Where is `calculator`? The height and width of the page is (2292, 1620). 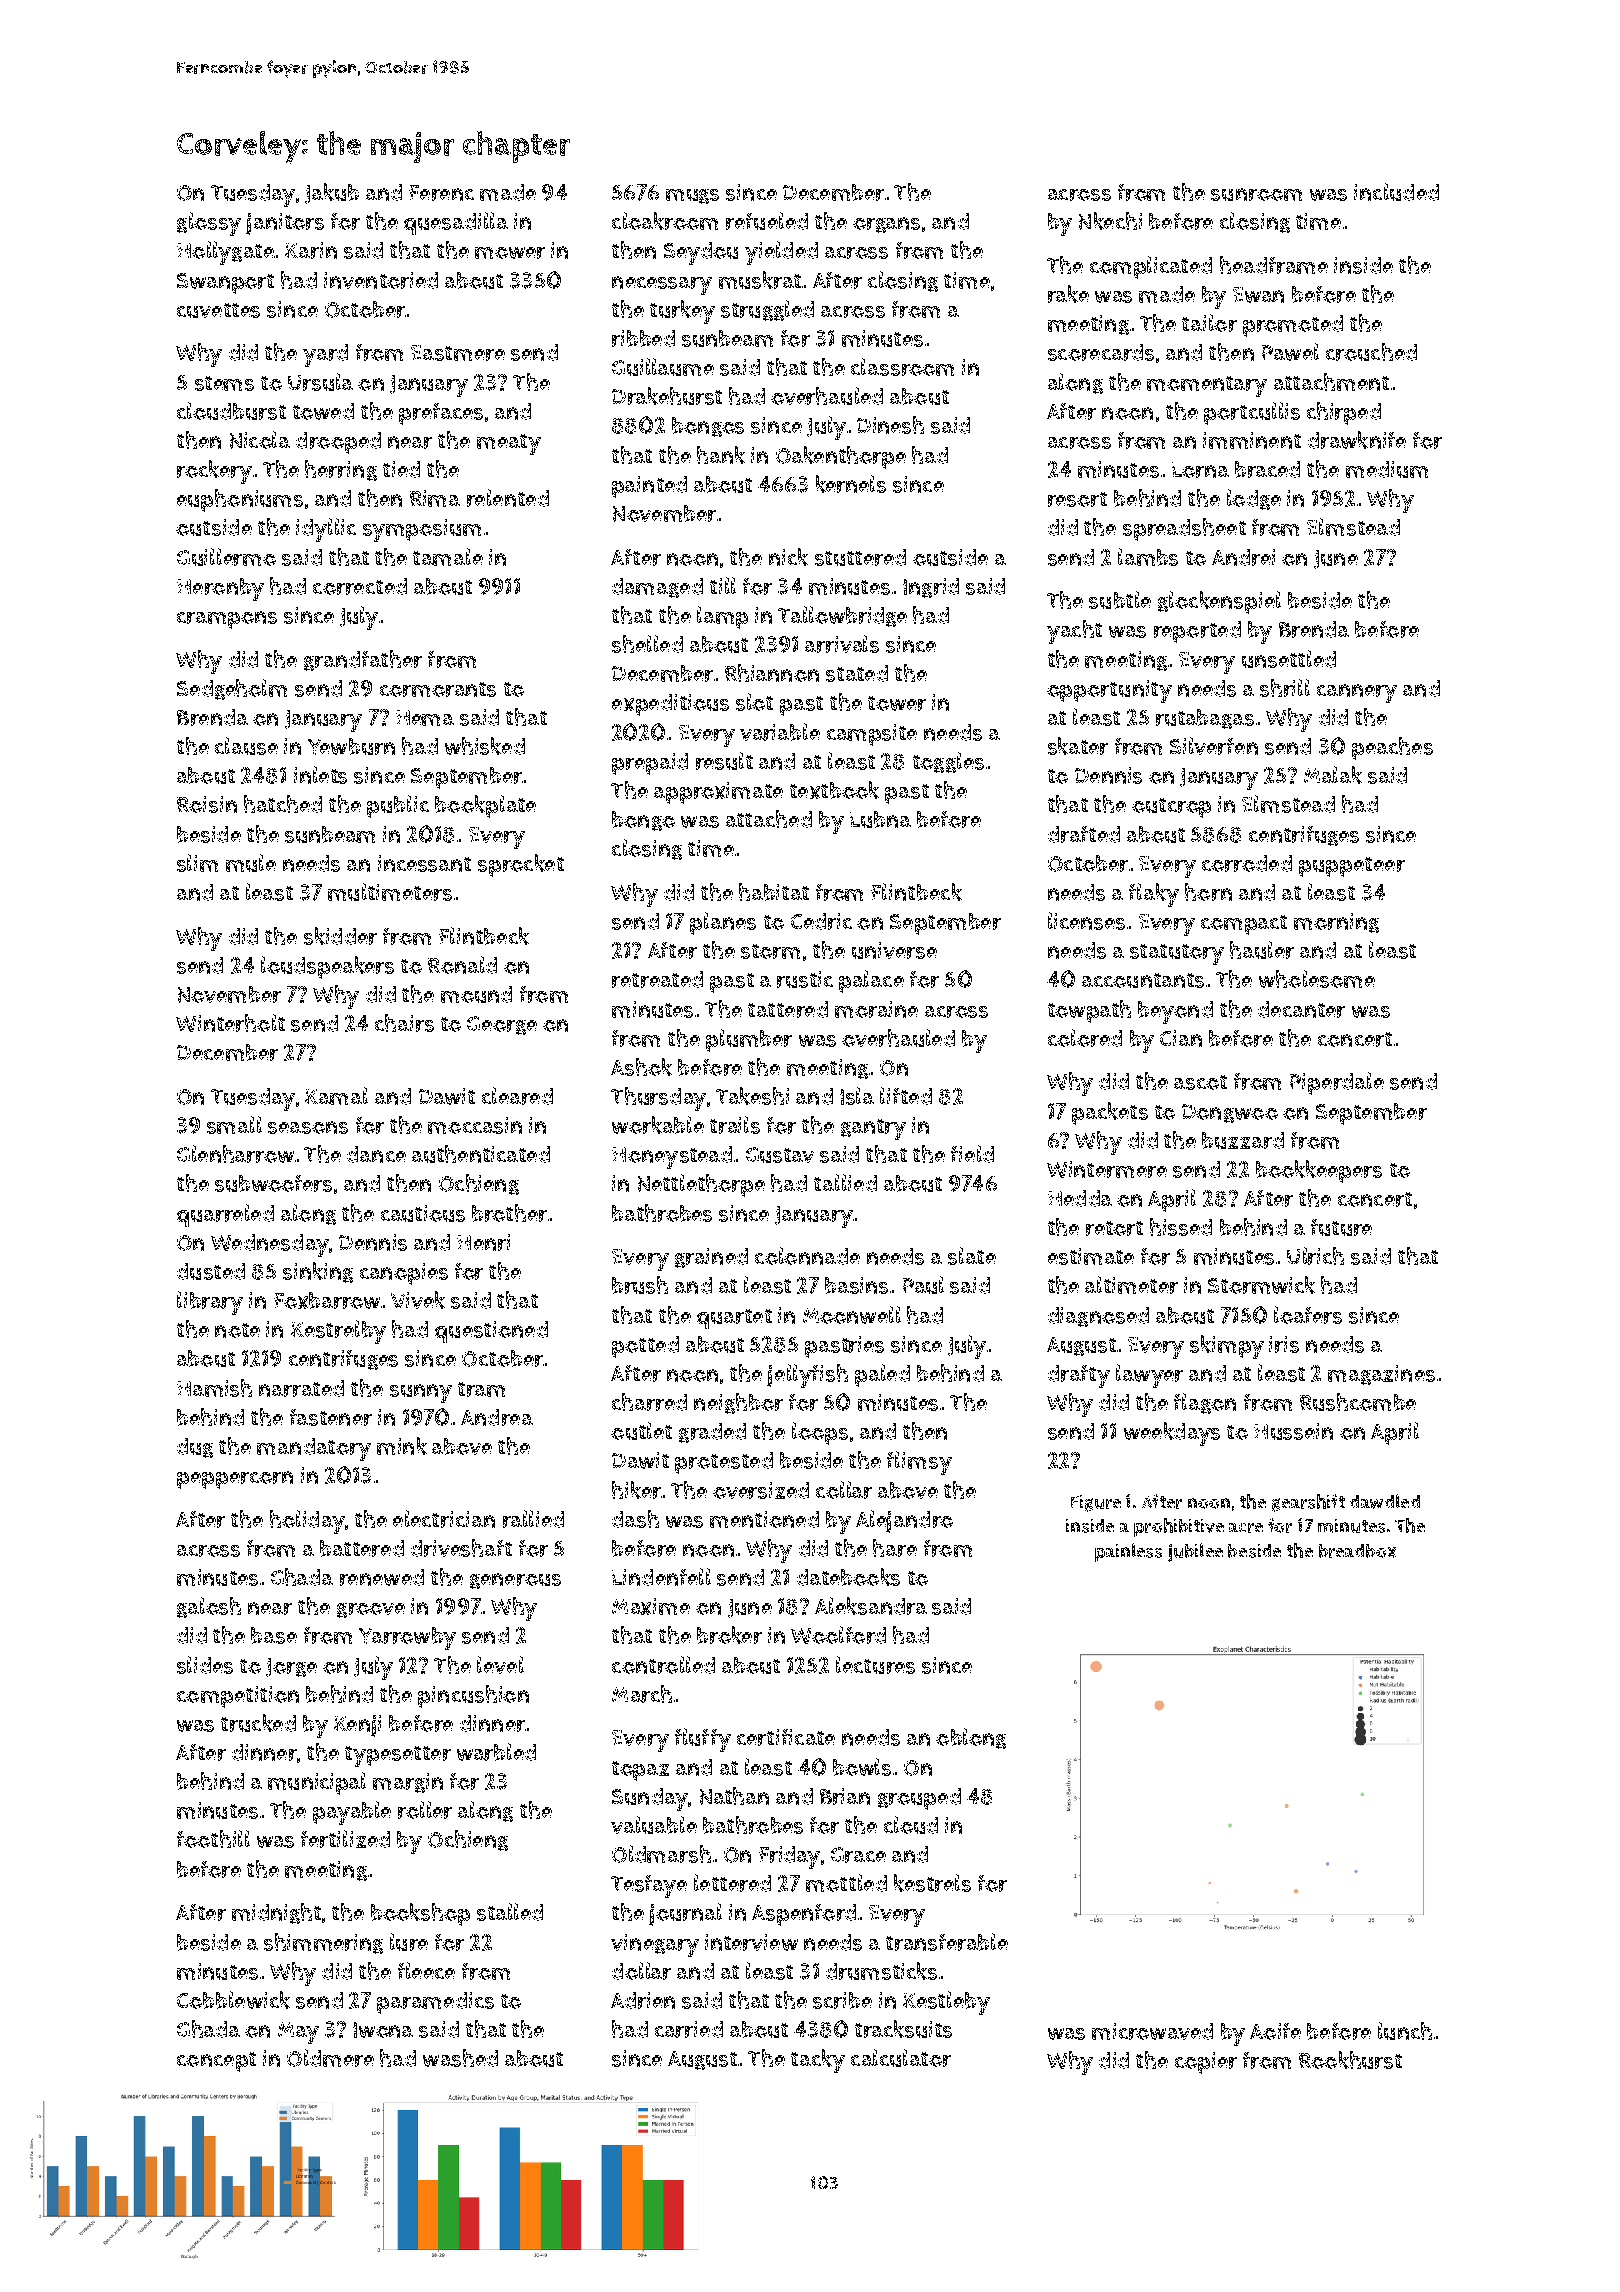 calculator is located at coordinates (901, 2058).
